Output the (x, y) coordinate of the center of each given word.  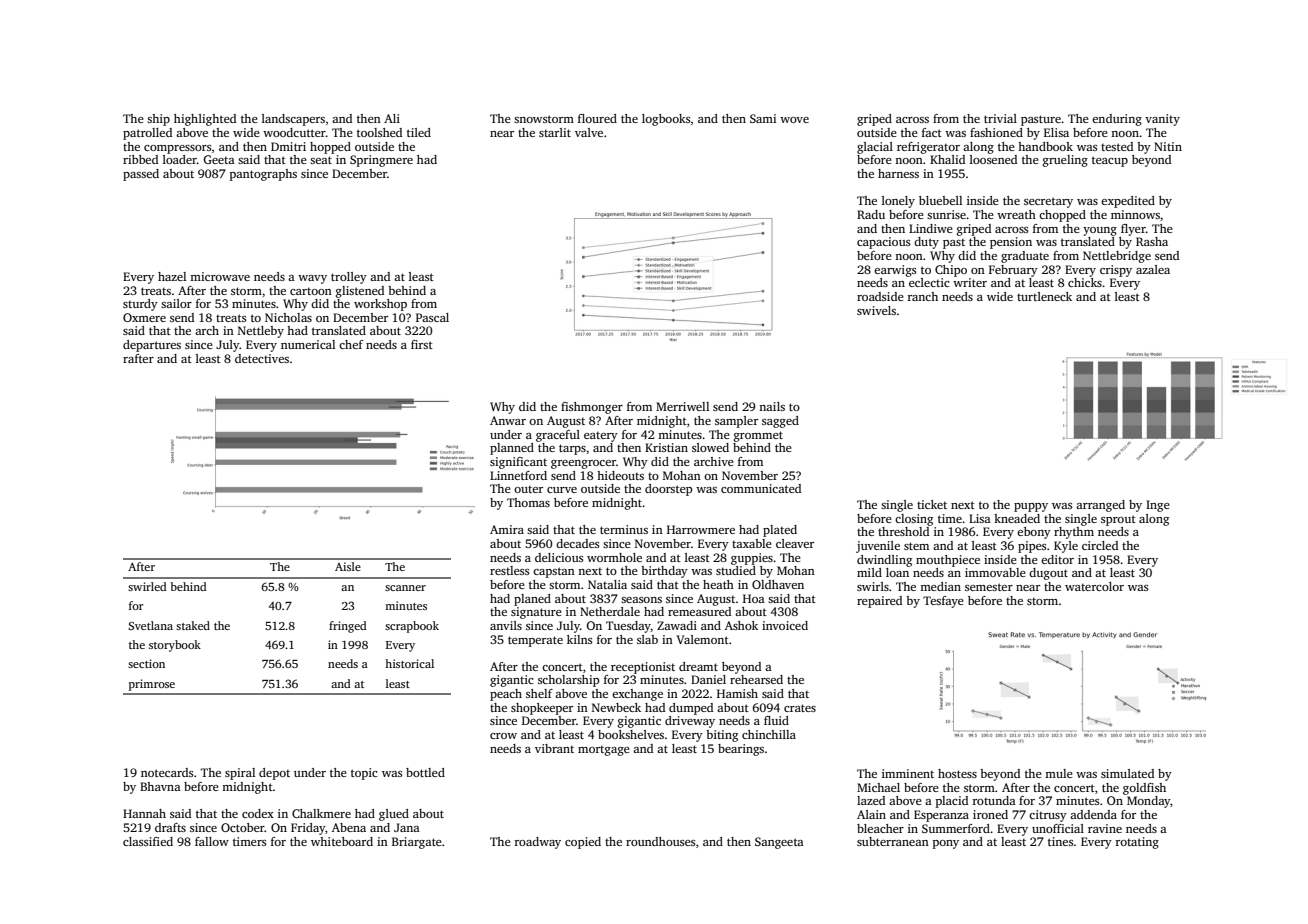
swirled (147, 586)
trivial (1000, 118)
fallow (212, 841)
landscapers (293, 120)
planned (512, 449)
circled (1100, 545)
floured (597, 118)
